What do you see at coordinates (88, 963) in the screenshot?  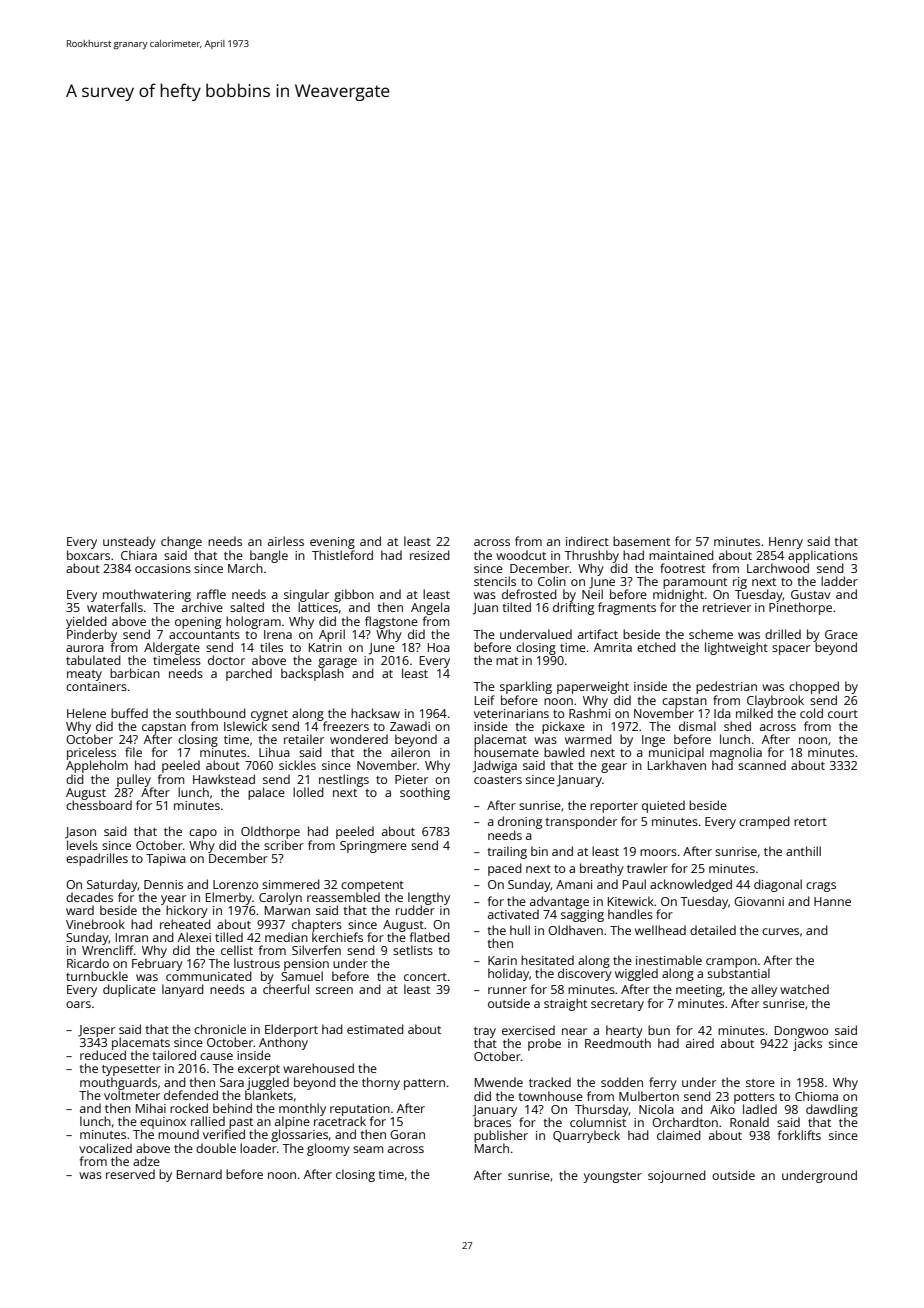 I see `Ricardo` at bounding box center [88, 963].
